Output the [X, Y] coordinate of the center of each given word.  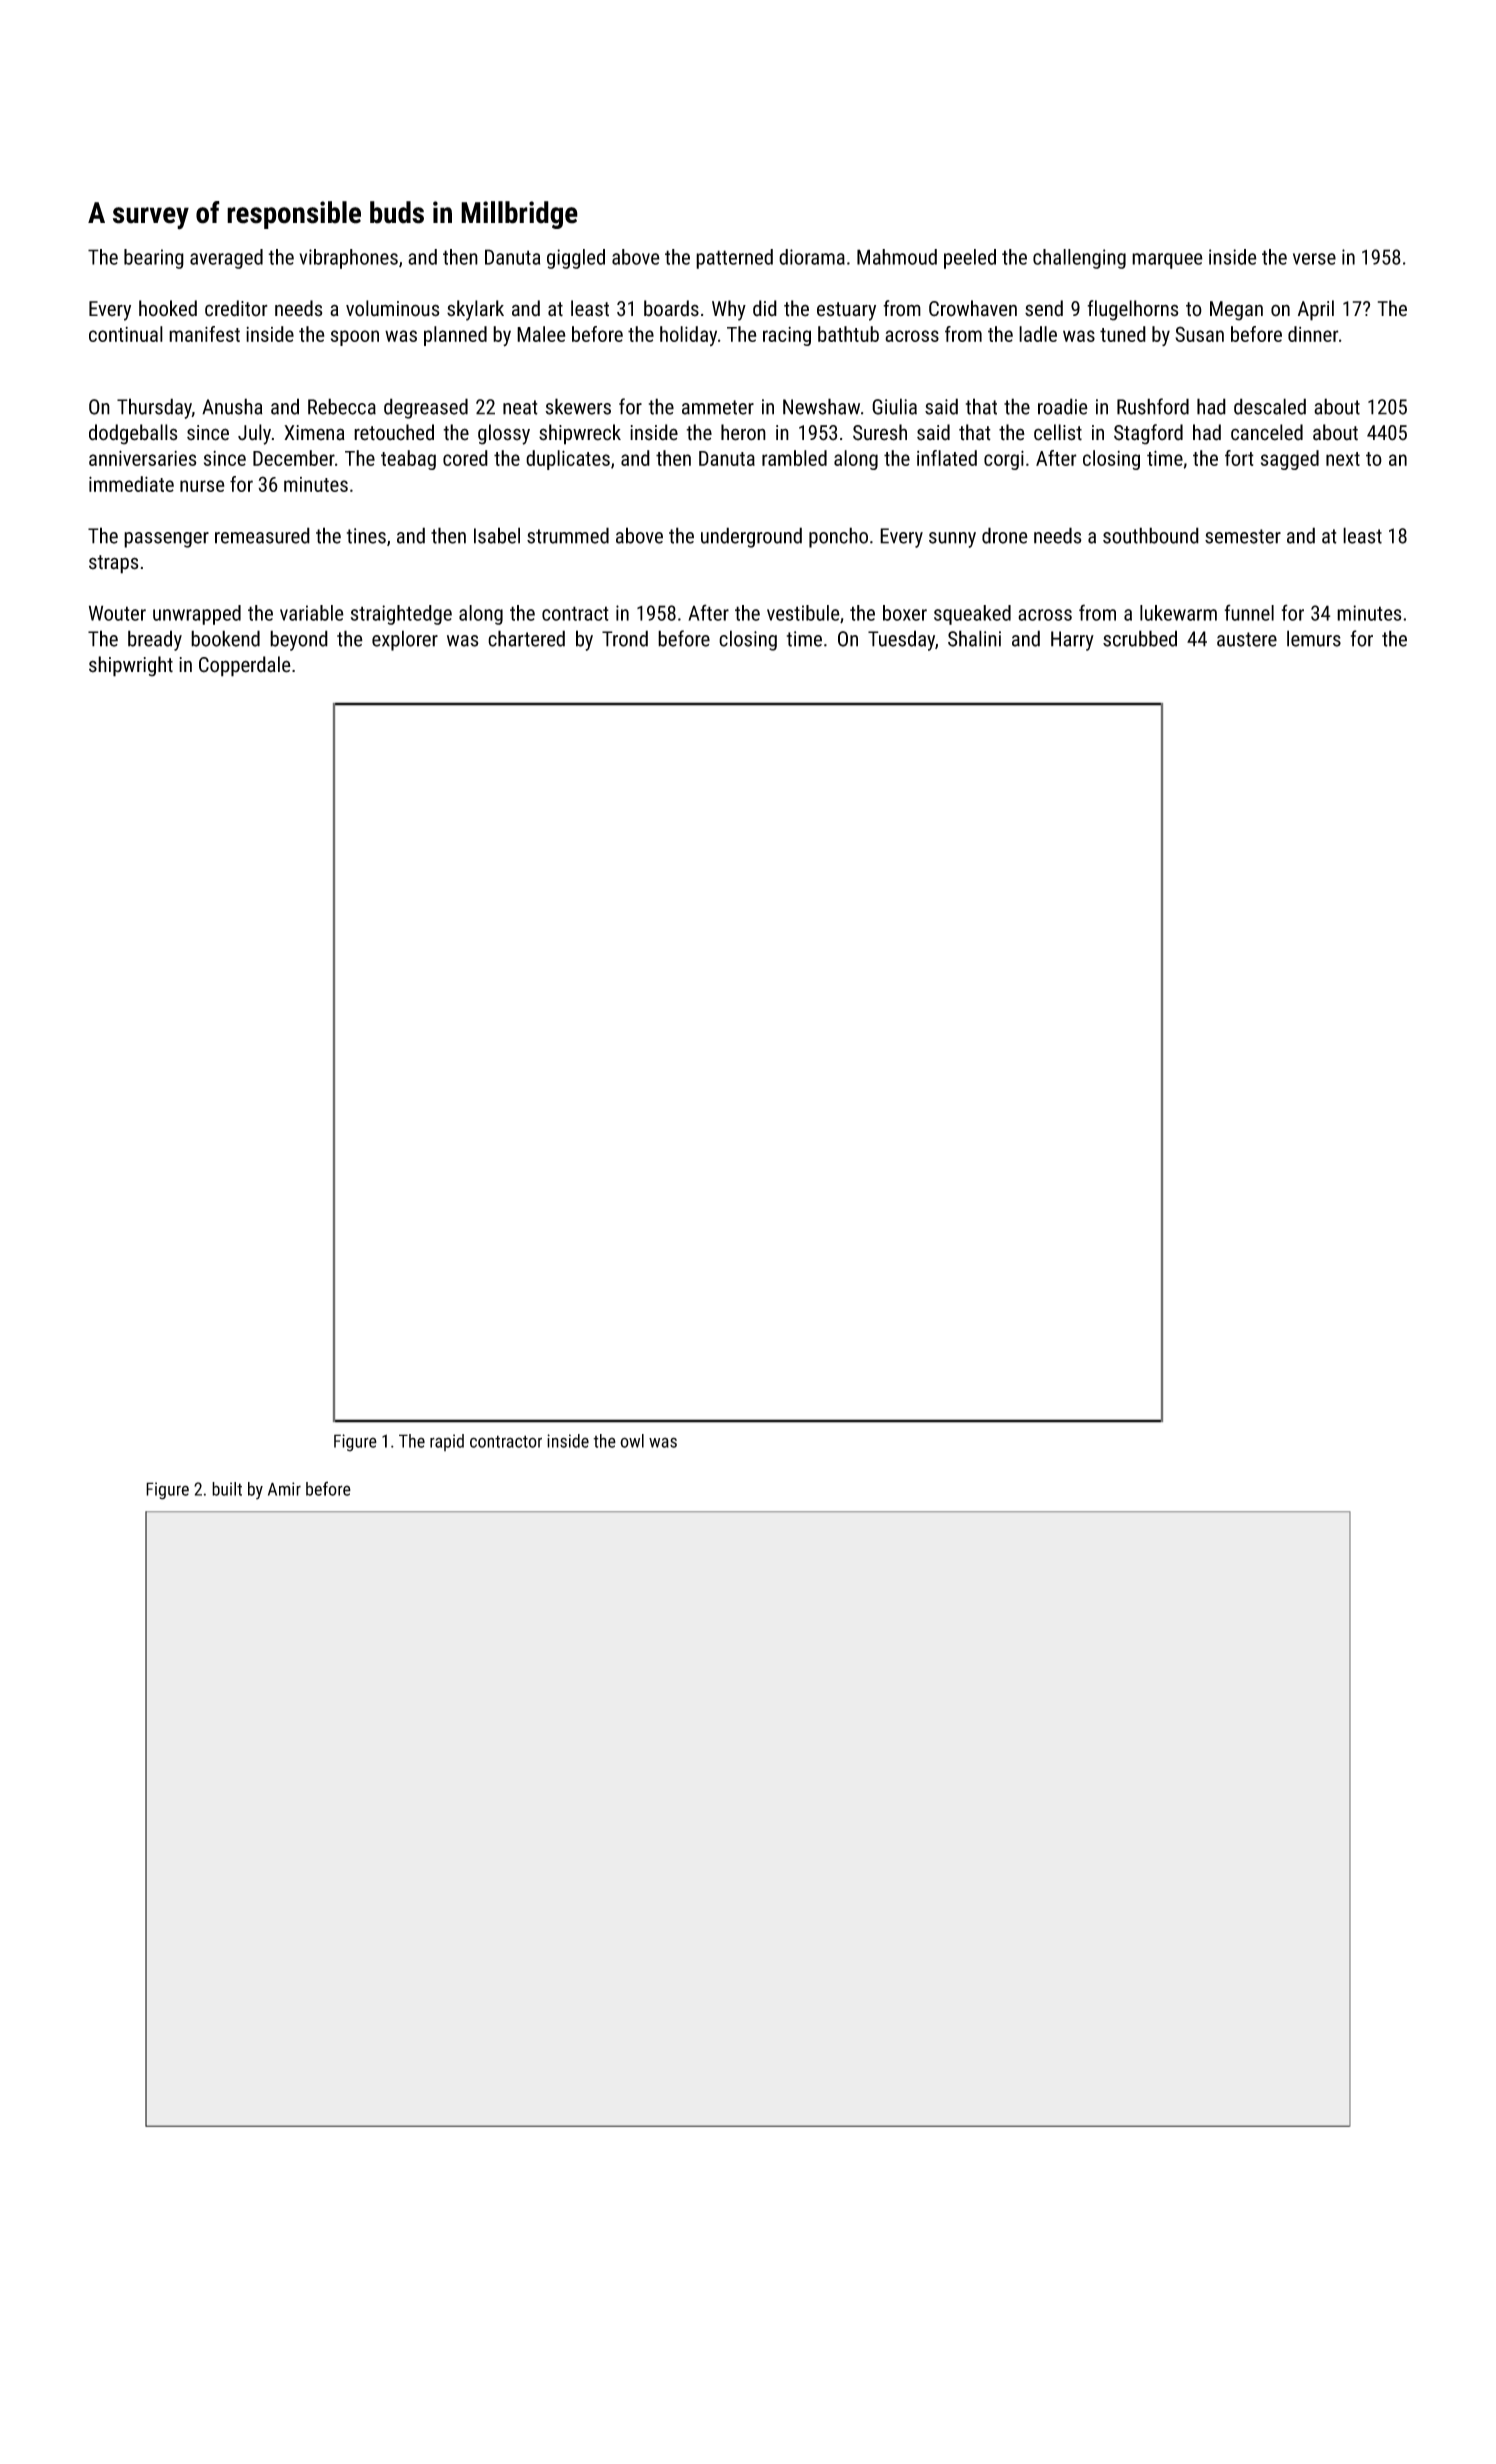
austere [1247, 639]
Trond [625, 638]
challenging [1079, 259]
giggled [576, 259]
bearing [154, 259]
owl [632, 1441]
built [227, 1489]
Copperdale [245, 666]
